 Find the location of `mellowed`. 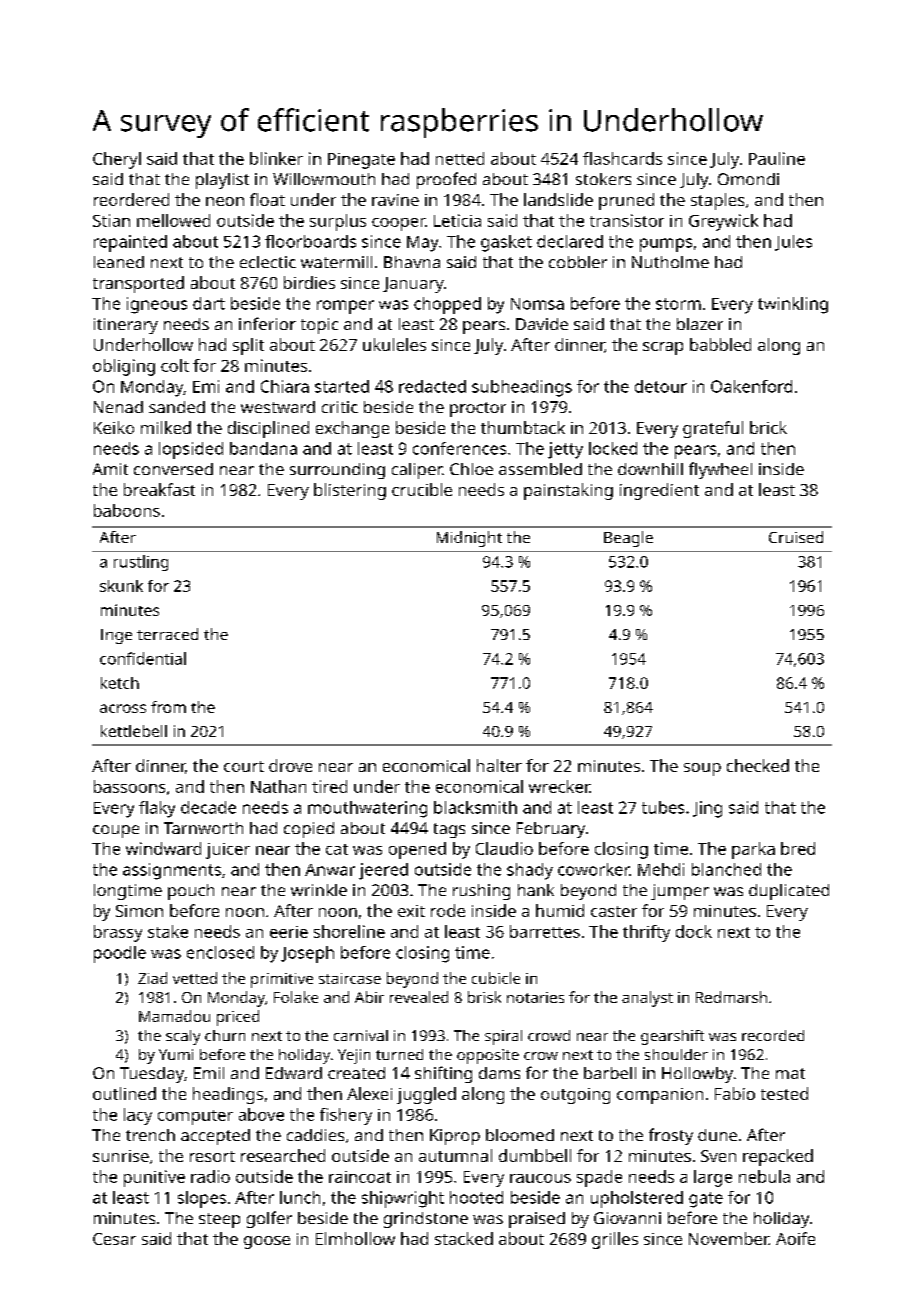

mellowed is located at coordinates (173, 220).
